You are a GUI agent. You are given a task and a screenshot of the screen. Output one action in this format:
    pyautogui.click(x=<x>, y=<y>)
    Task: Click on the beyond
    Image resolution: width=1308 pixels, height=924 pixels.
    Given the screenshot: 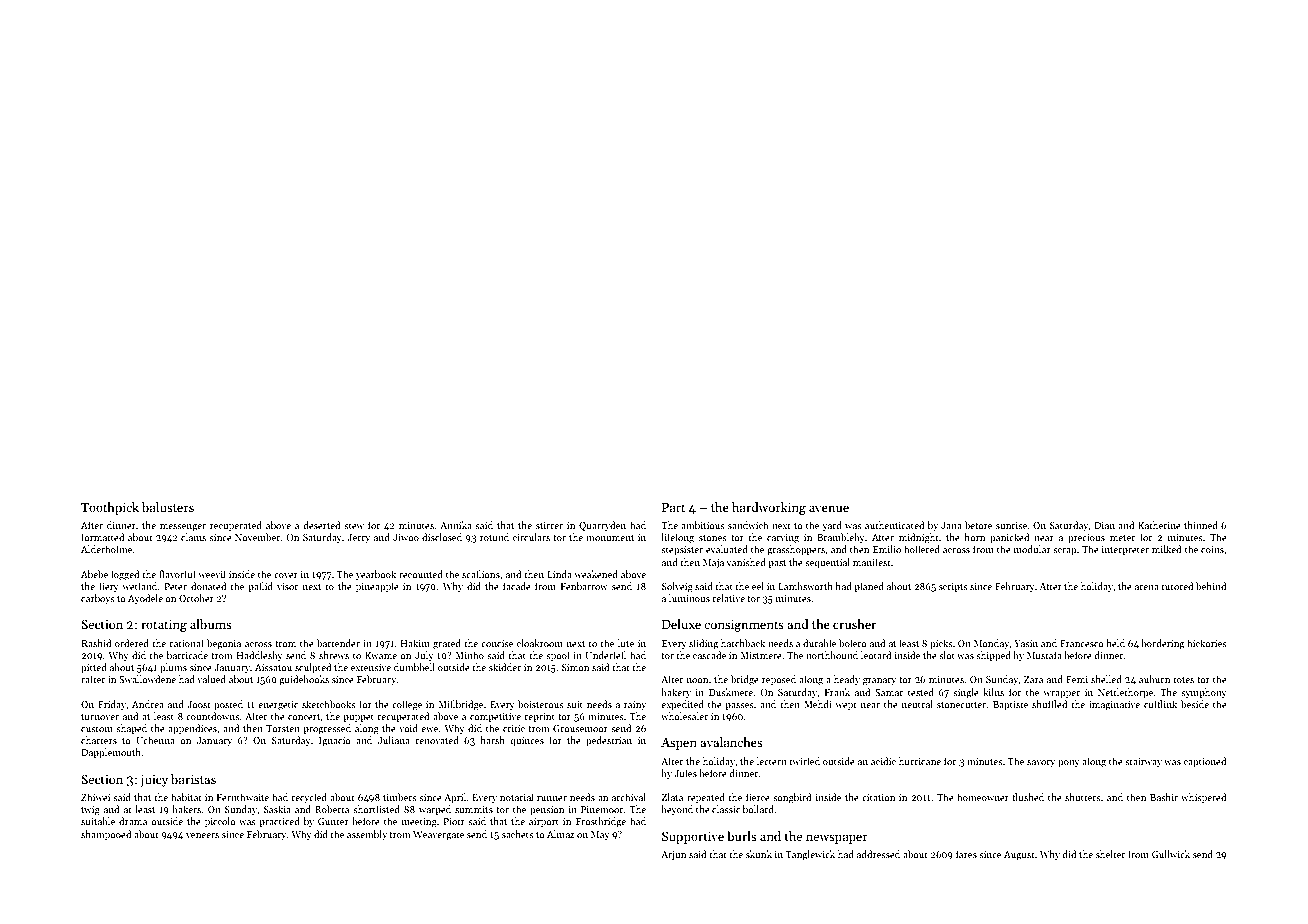 What is the action you would take?
    pyautogui.click(x=677, y=810)
